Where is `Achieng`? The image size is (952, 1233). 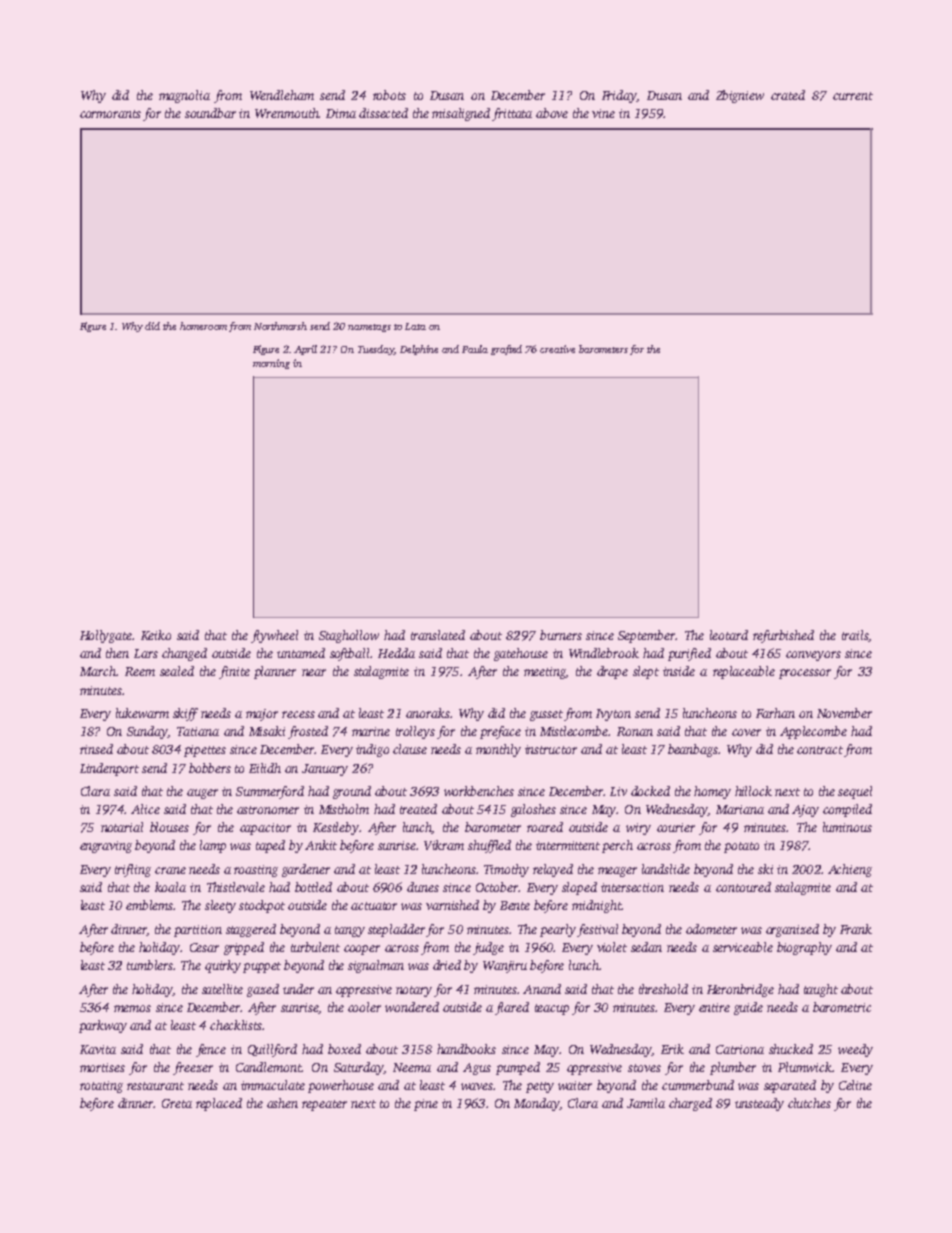 Achieng is located at coordinates (850, 870).
